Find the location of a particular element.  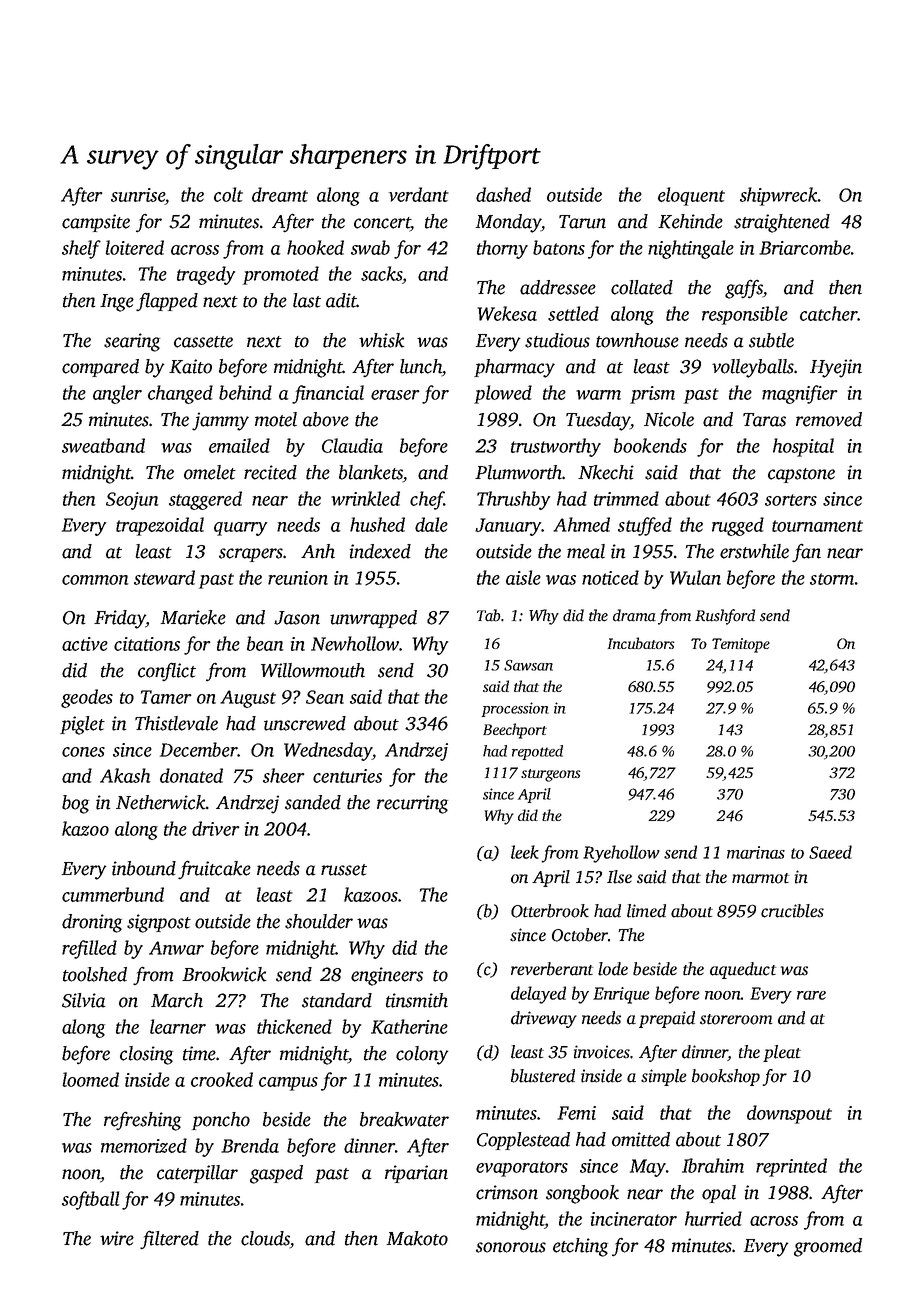

engineers is located at coordinates (387, 976).
